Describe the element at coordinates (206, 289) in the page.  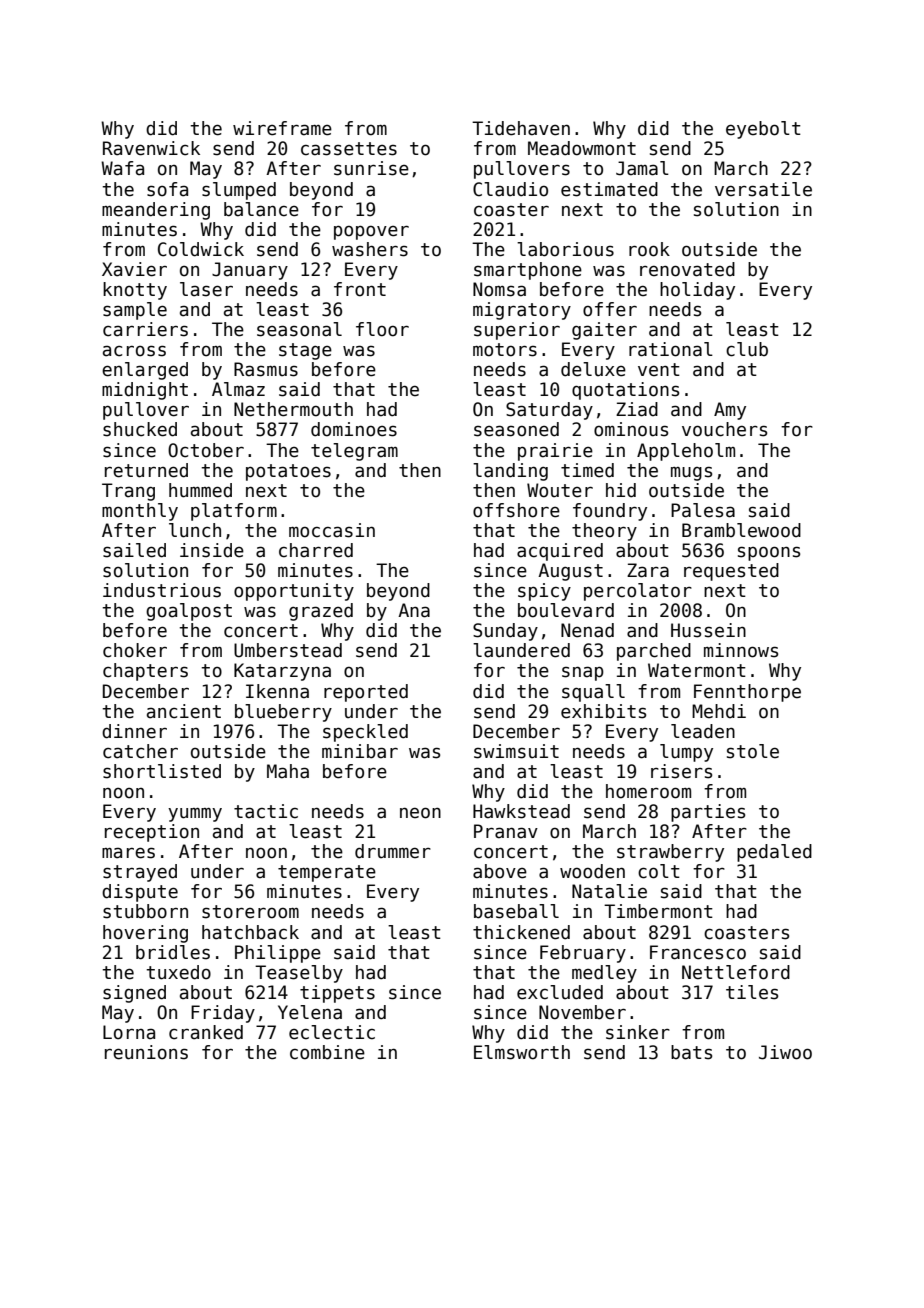
I see `laser` at that location.
